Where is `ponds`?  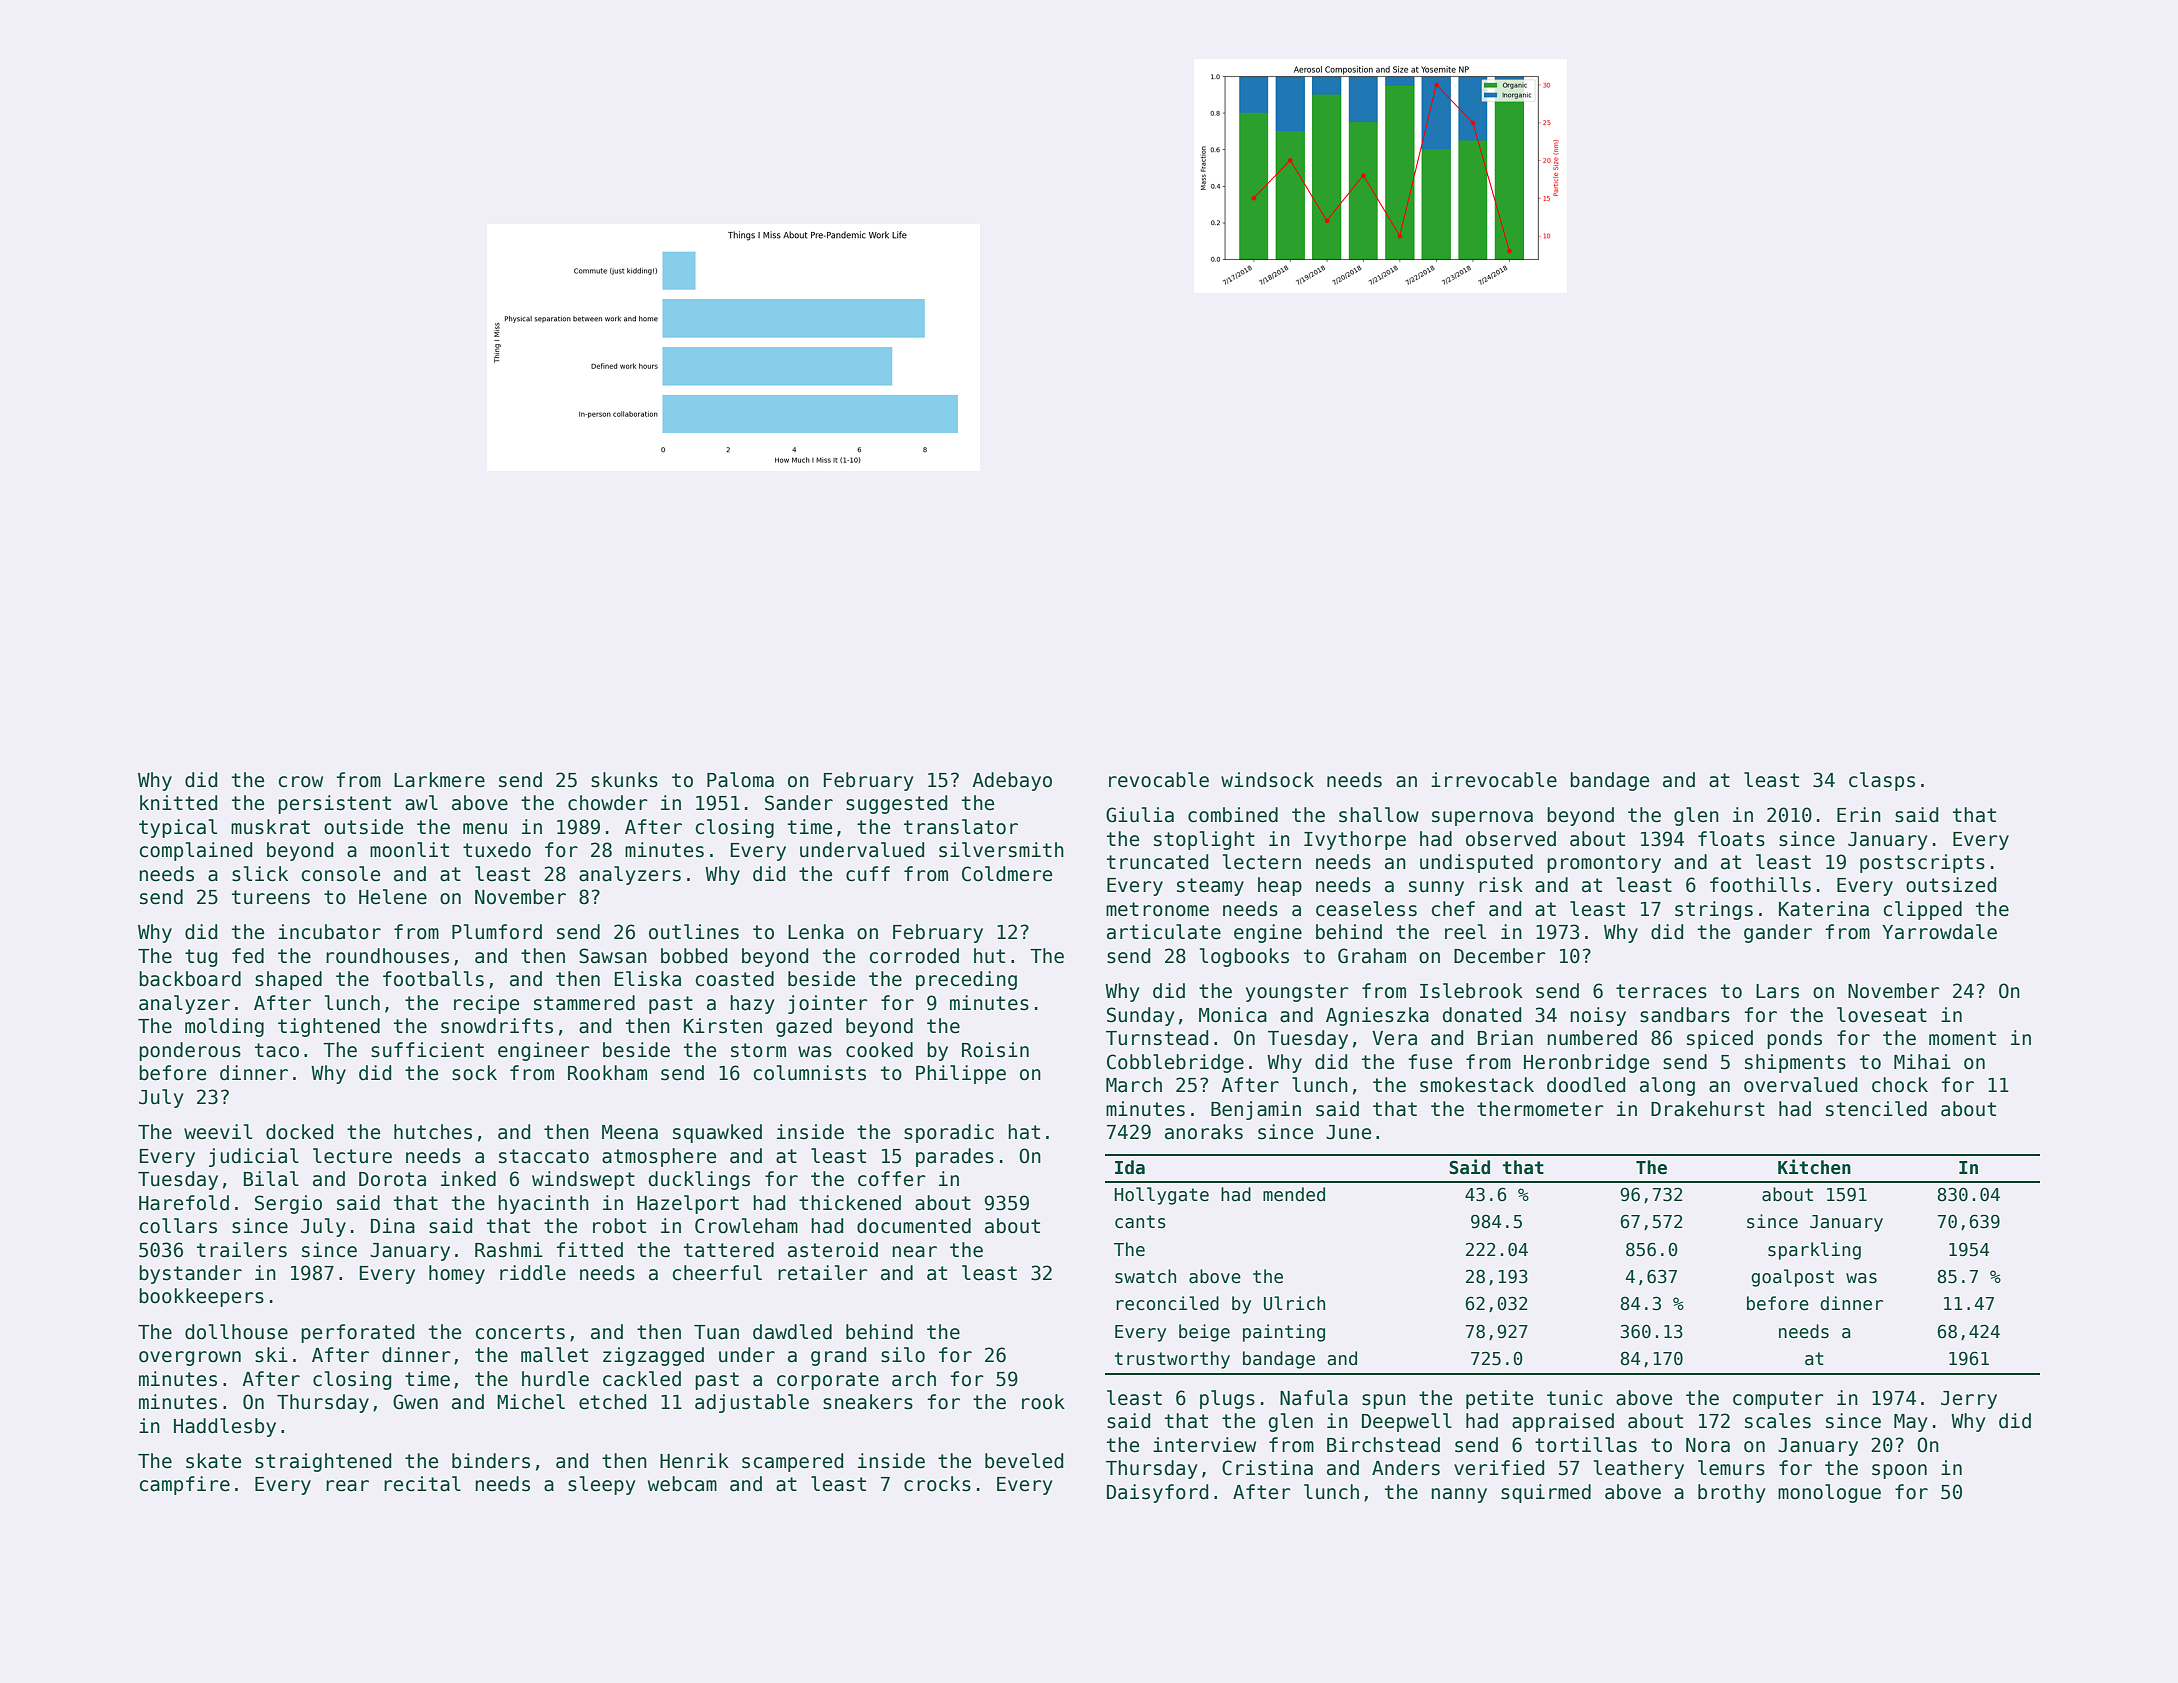
ponds is located at coordinates (1794, 1039).
